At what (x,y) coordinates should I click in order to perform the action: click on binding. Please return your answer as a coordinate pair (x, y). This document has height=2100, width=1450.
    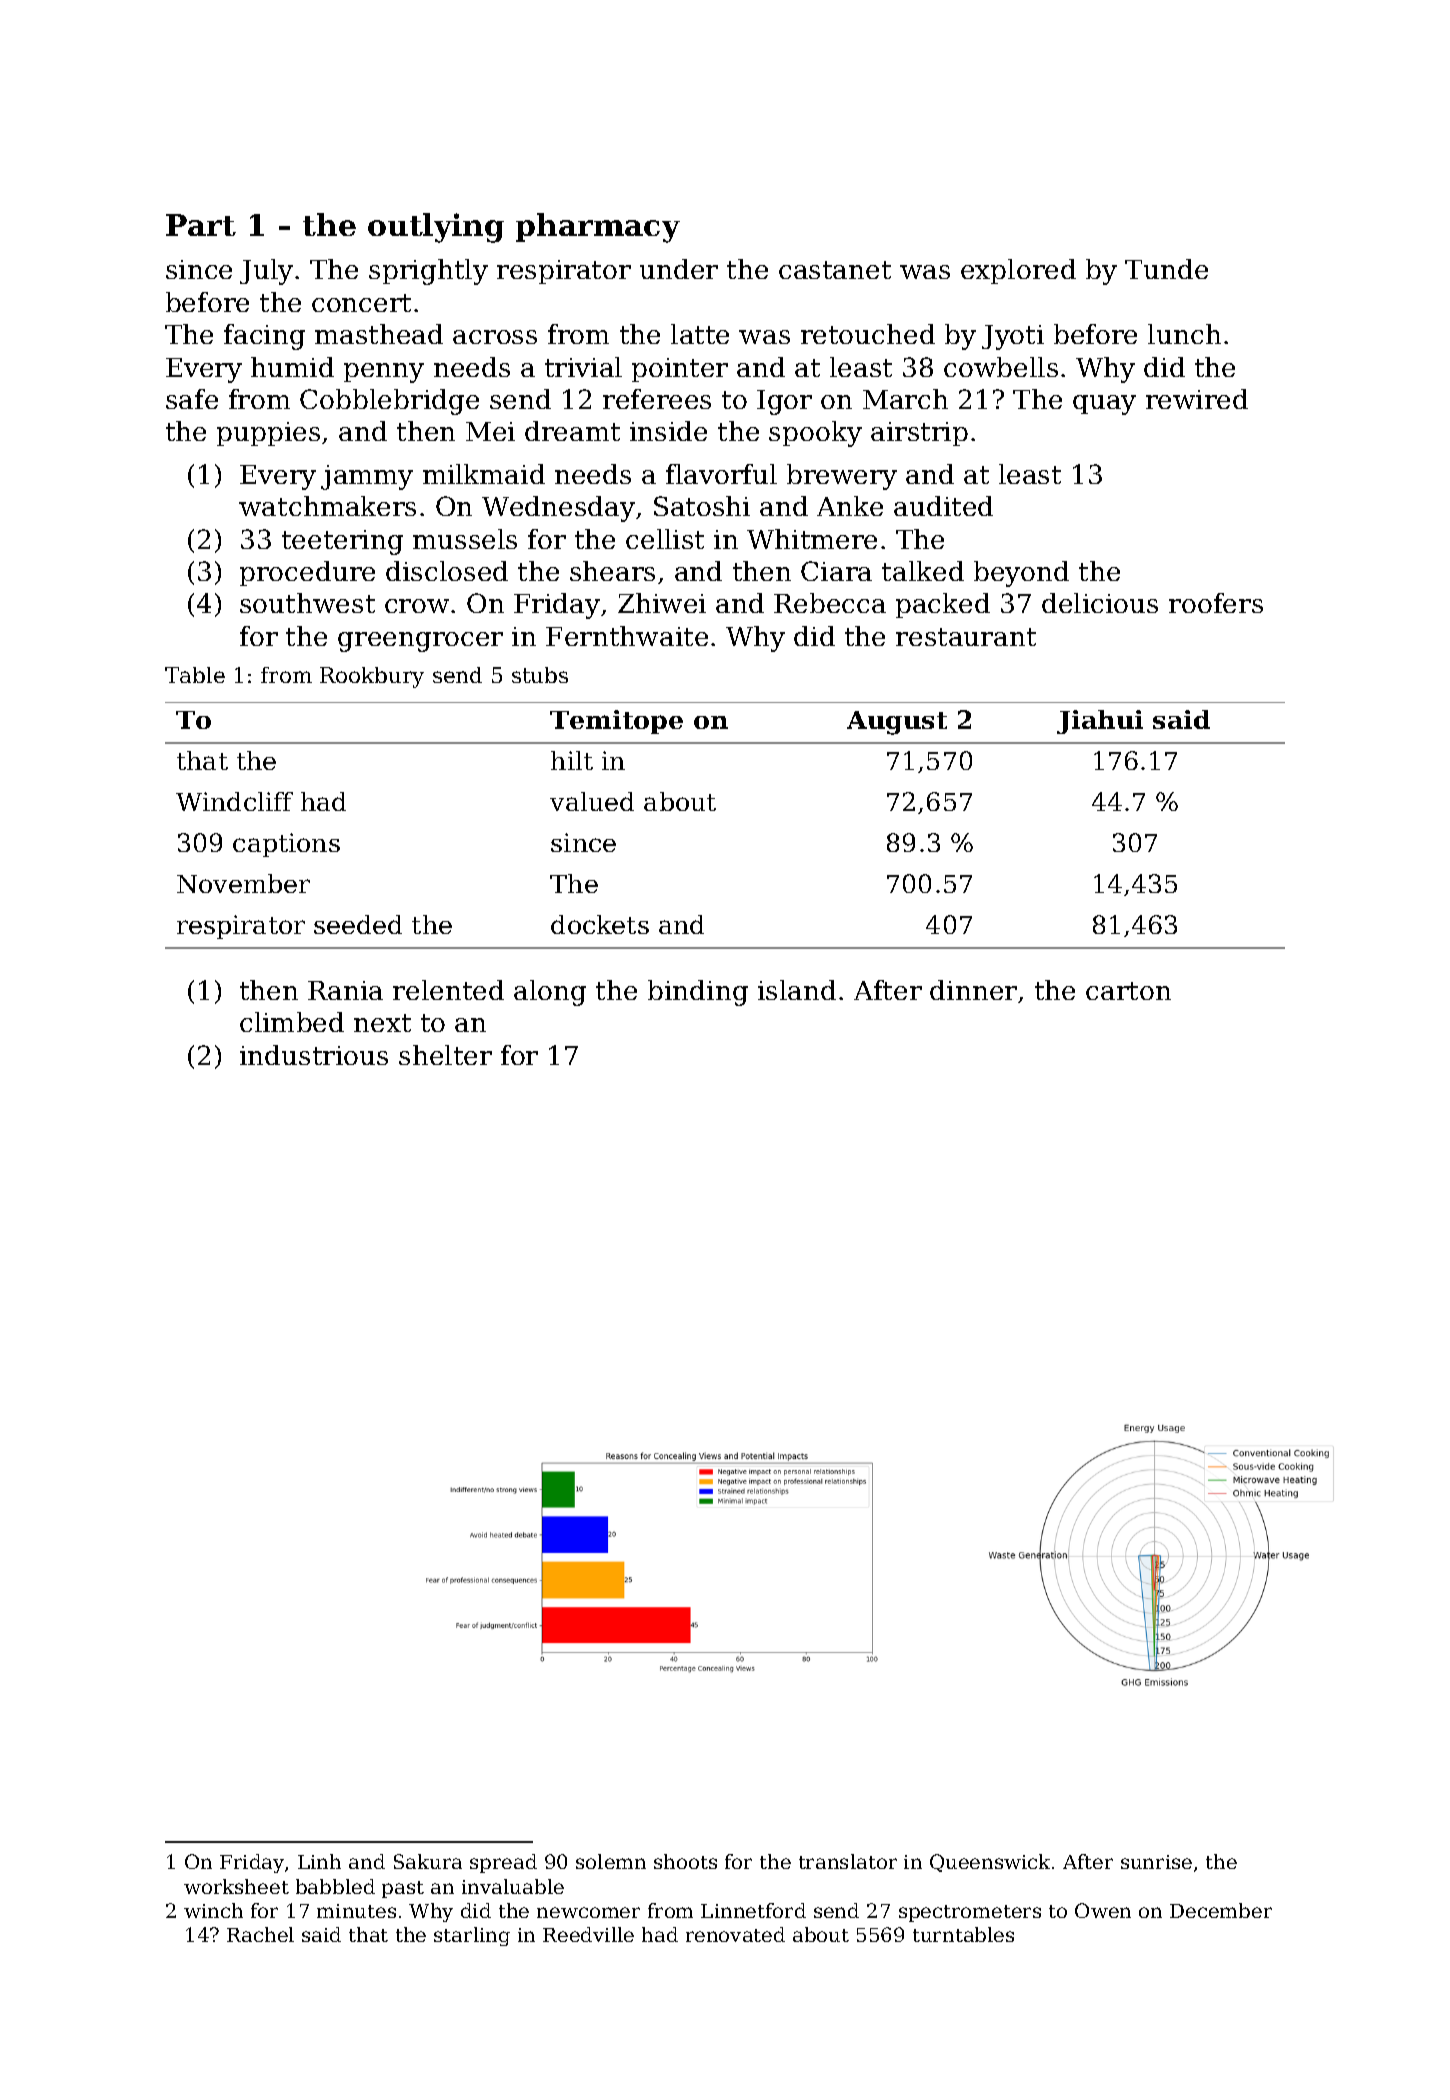
    Looking at the image, I should click on (698, 993).
